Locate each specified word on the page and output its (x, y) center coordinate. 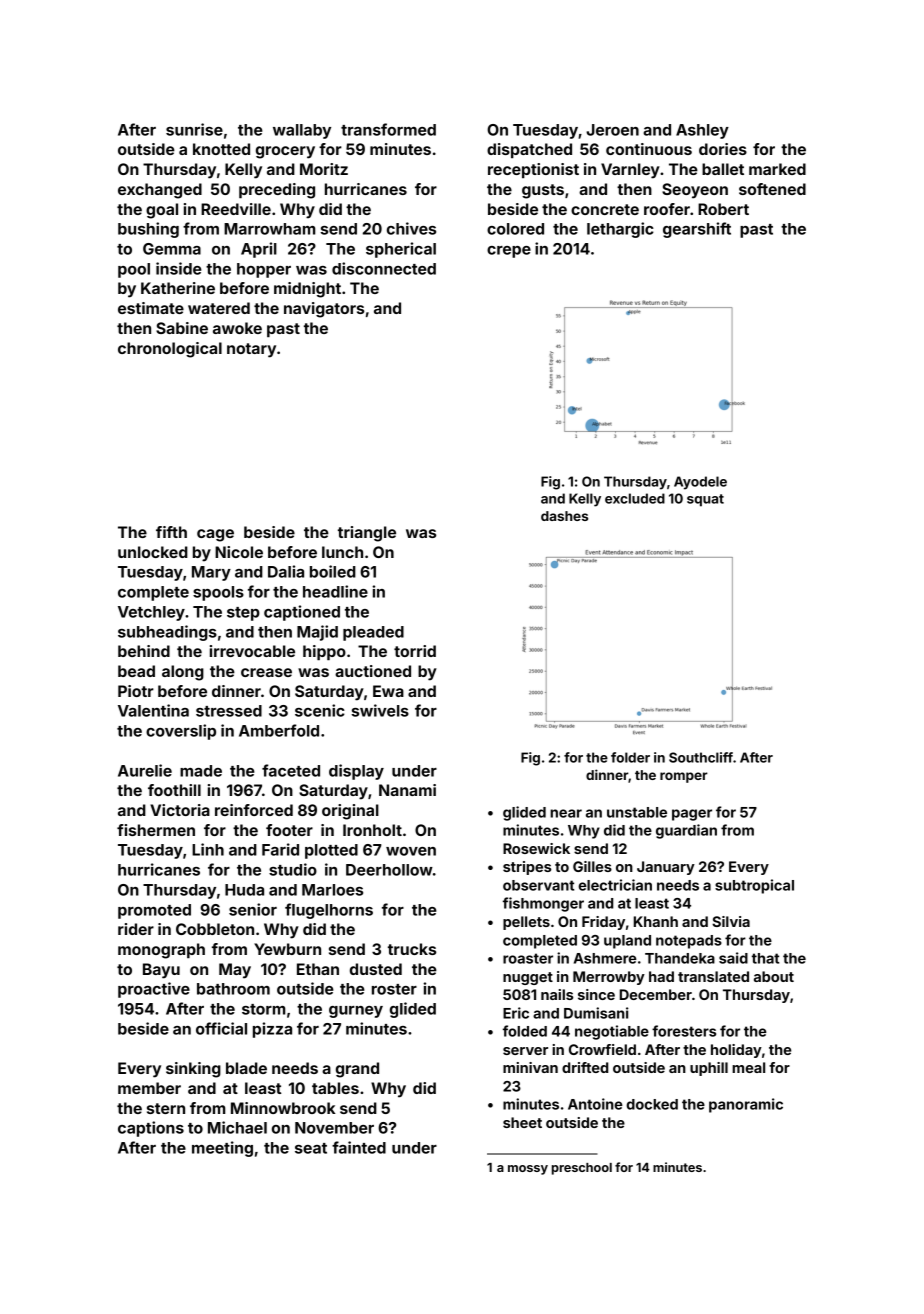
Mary (211, 573)
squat (705, 500)
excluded (635, 498)
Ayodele (700, 483)
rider (136, 929)
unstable (637, 812)
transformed (388, 129)
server (525, 1051)
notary (251, 350)
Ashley (702, 131)
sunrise (194, 129)
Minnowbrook (283, 1108)
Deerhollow (389, 870)
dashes (564, 516)
